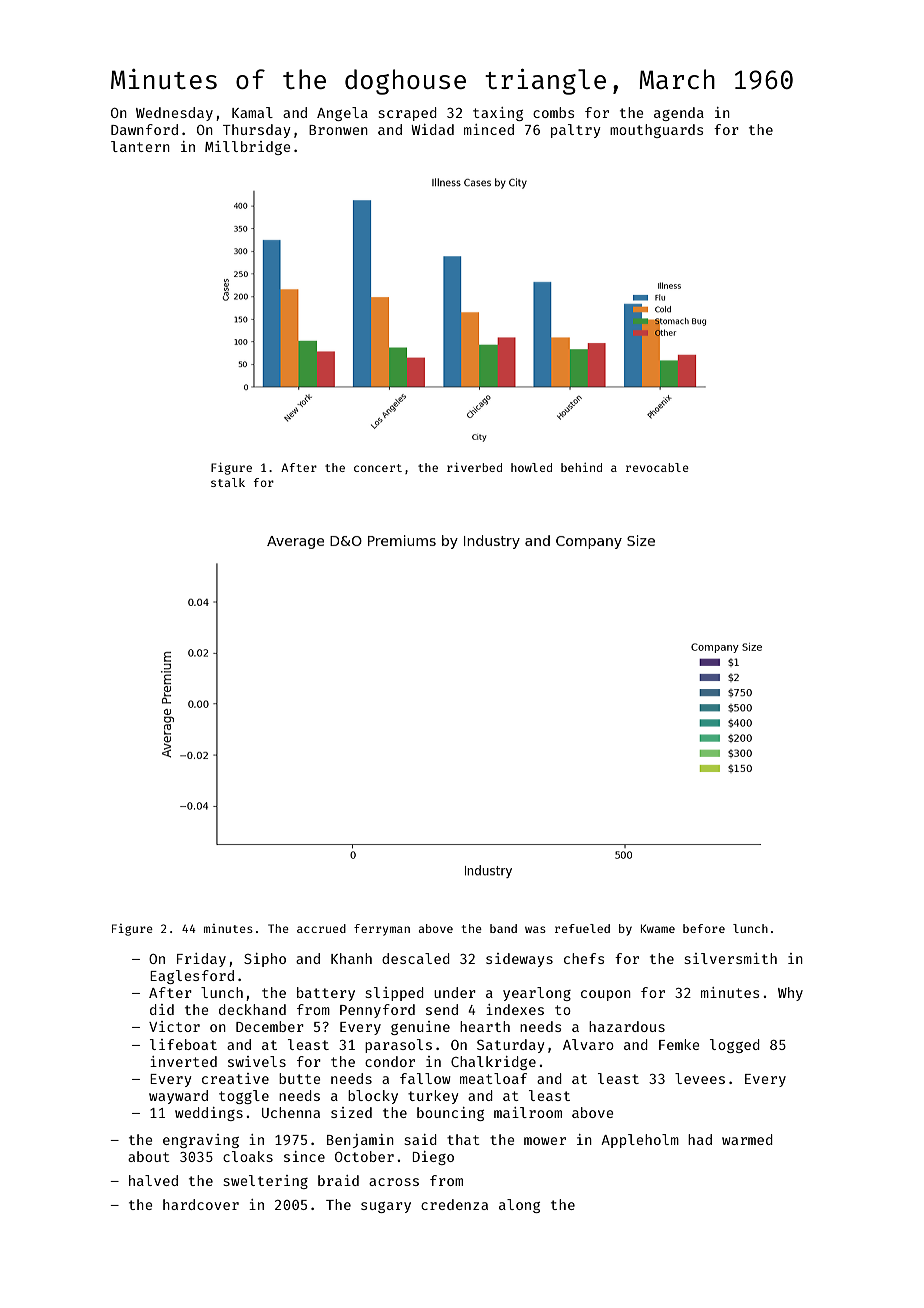 The image size is (924, 1308). Describe the element at coordinates (228, 482) in the screenshot. I see `stalk` at that location.
